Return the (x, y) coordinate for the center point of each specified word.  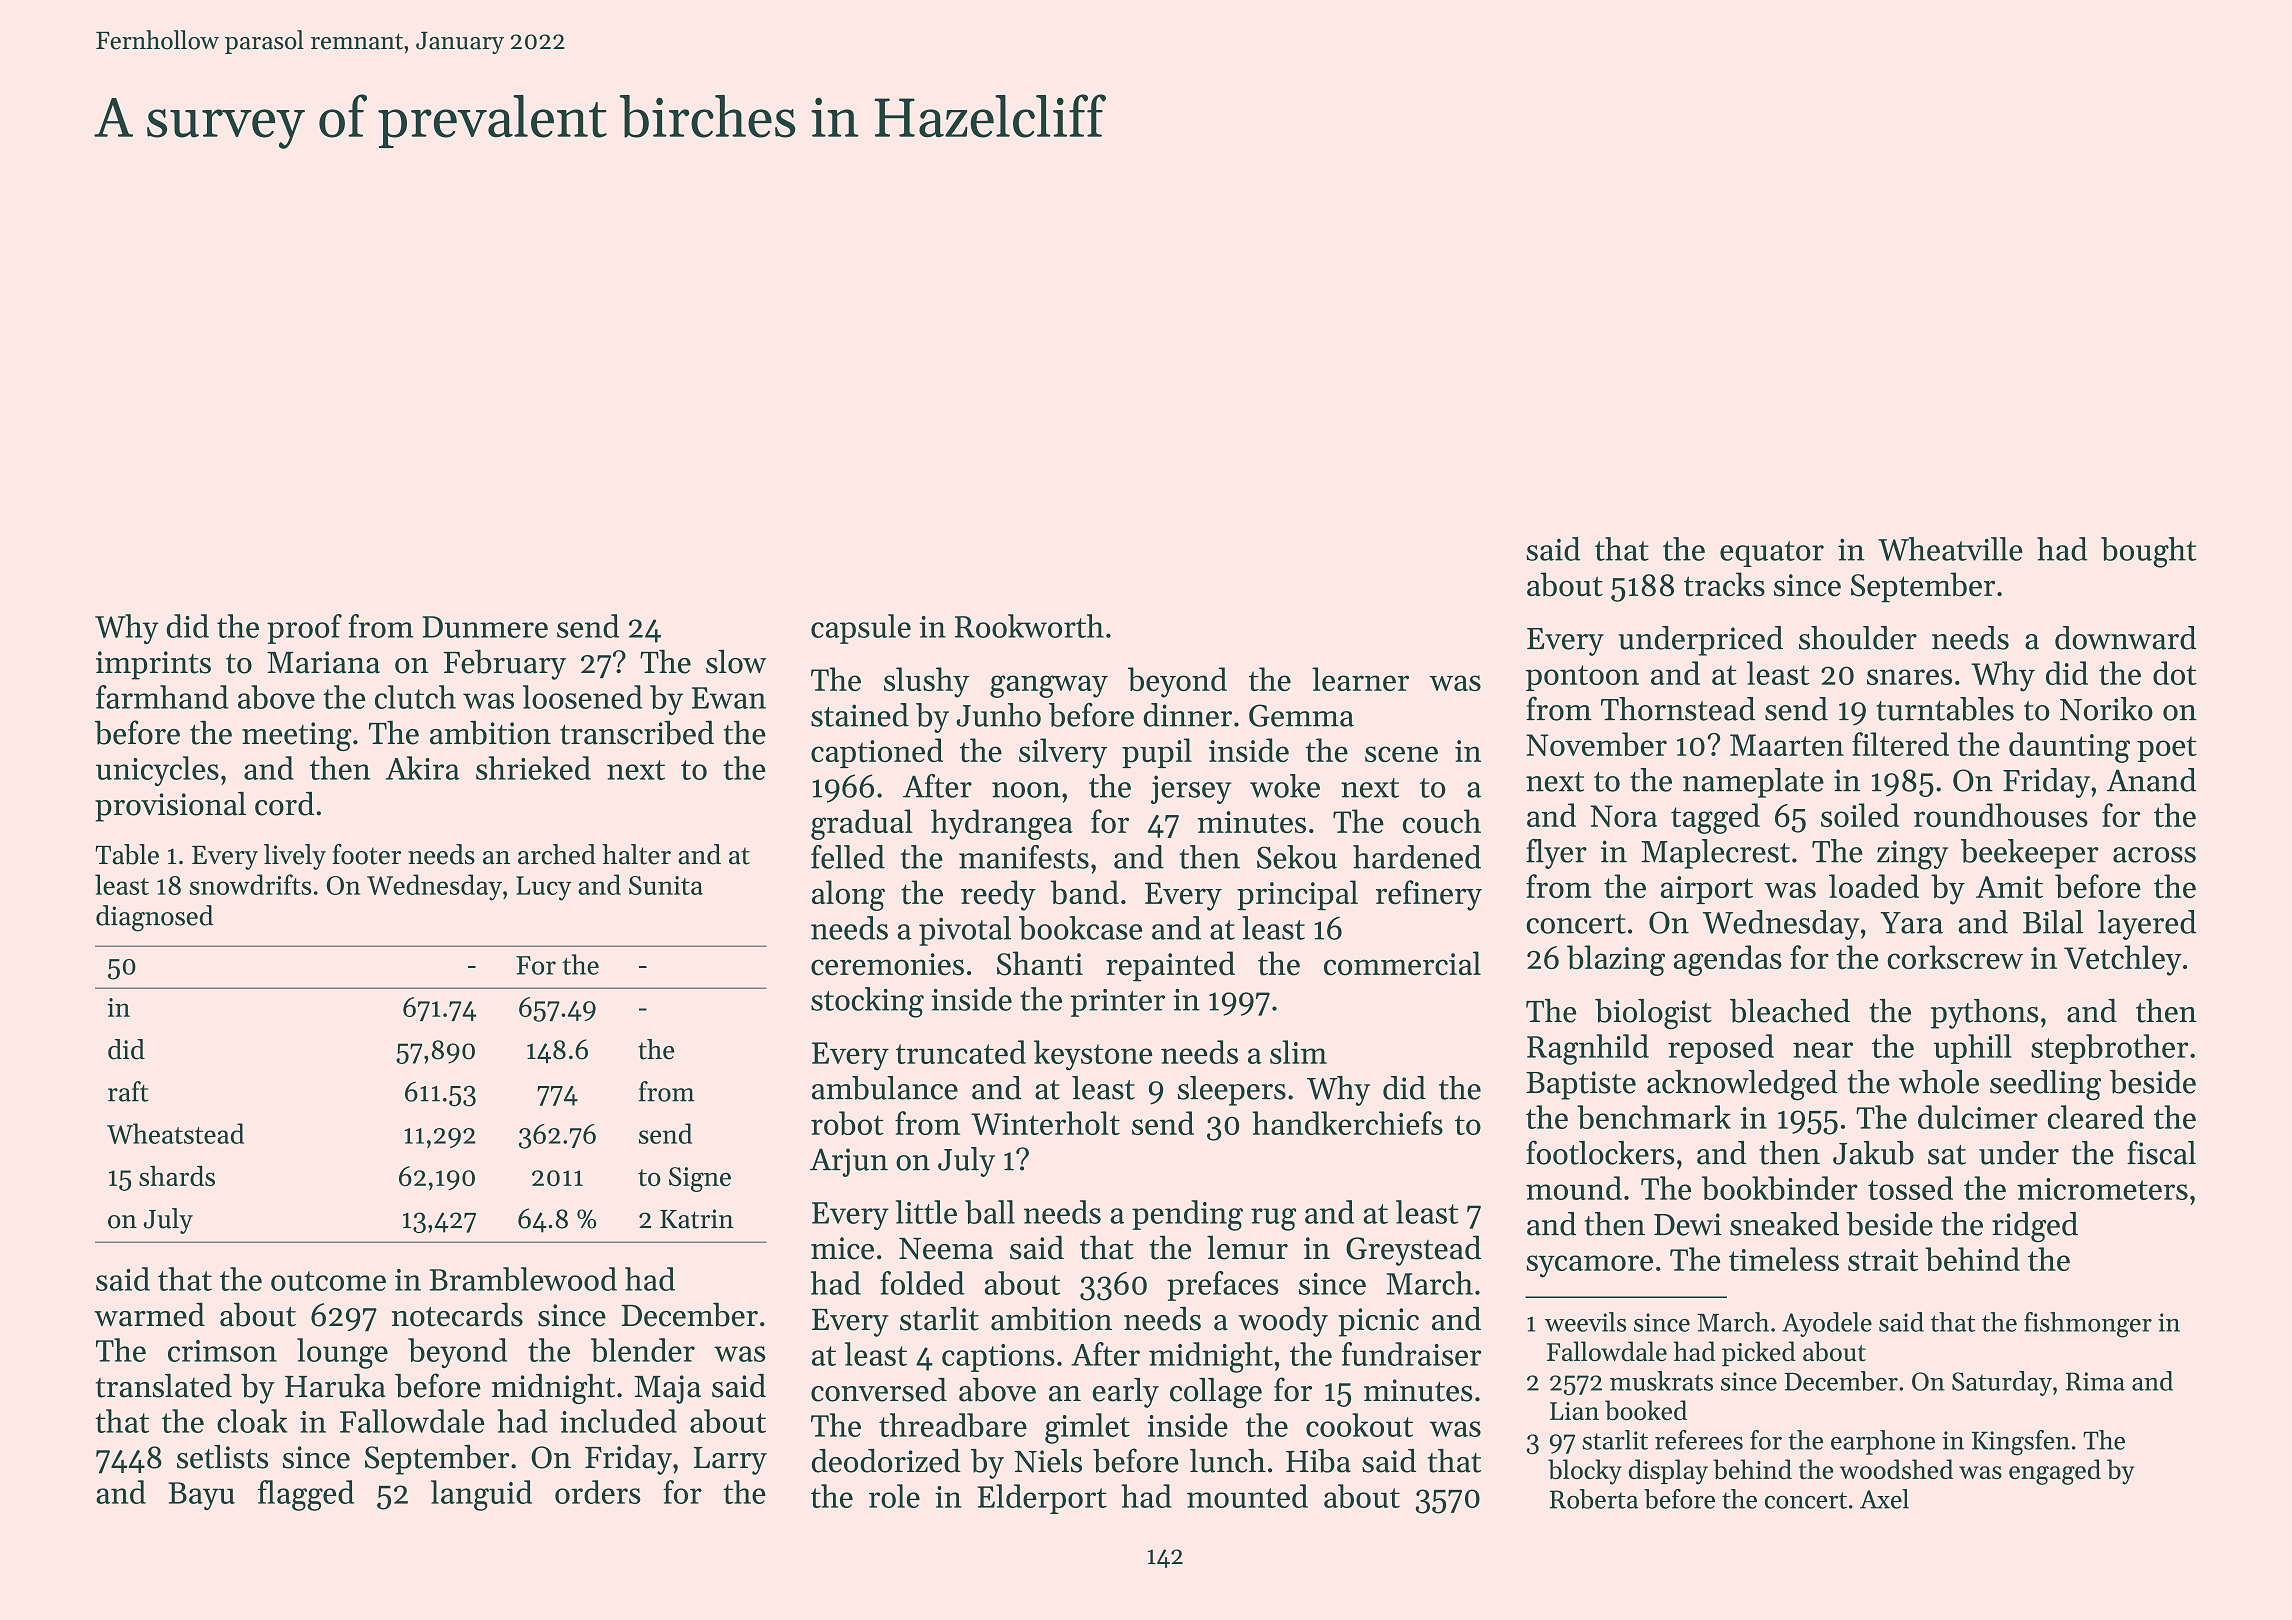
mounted (1247, 1496)
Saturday (2002, 1383)
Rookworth (1029, 626)
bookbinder (1780, 1188)
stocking (867, 1002)
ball (990, 1212)
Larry (730, 1461)
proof (304, 629)
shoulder (1858, 638)
